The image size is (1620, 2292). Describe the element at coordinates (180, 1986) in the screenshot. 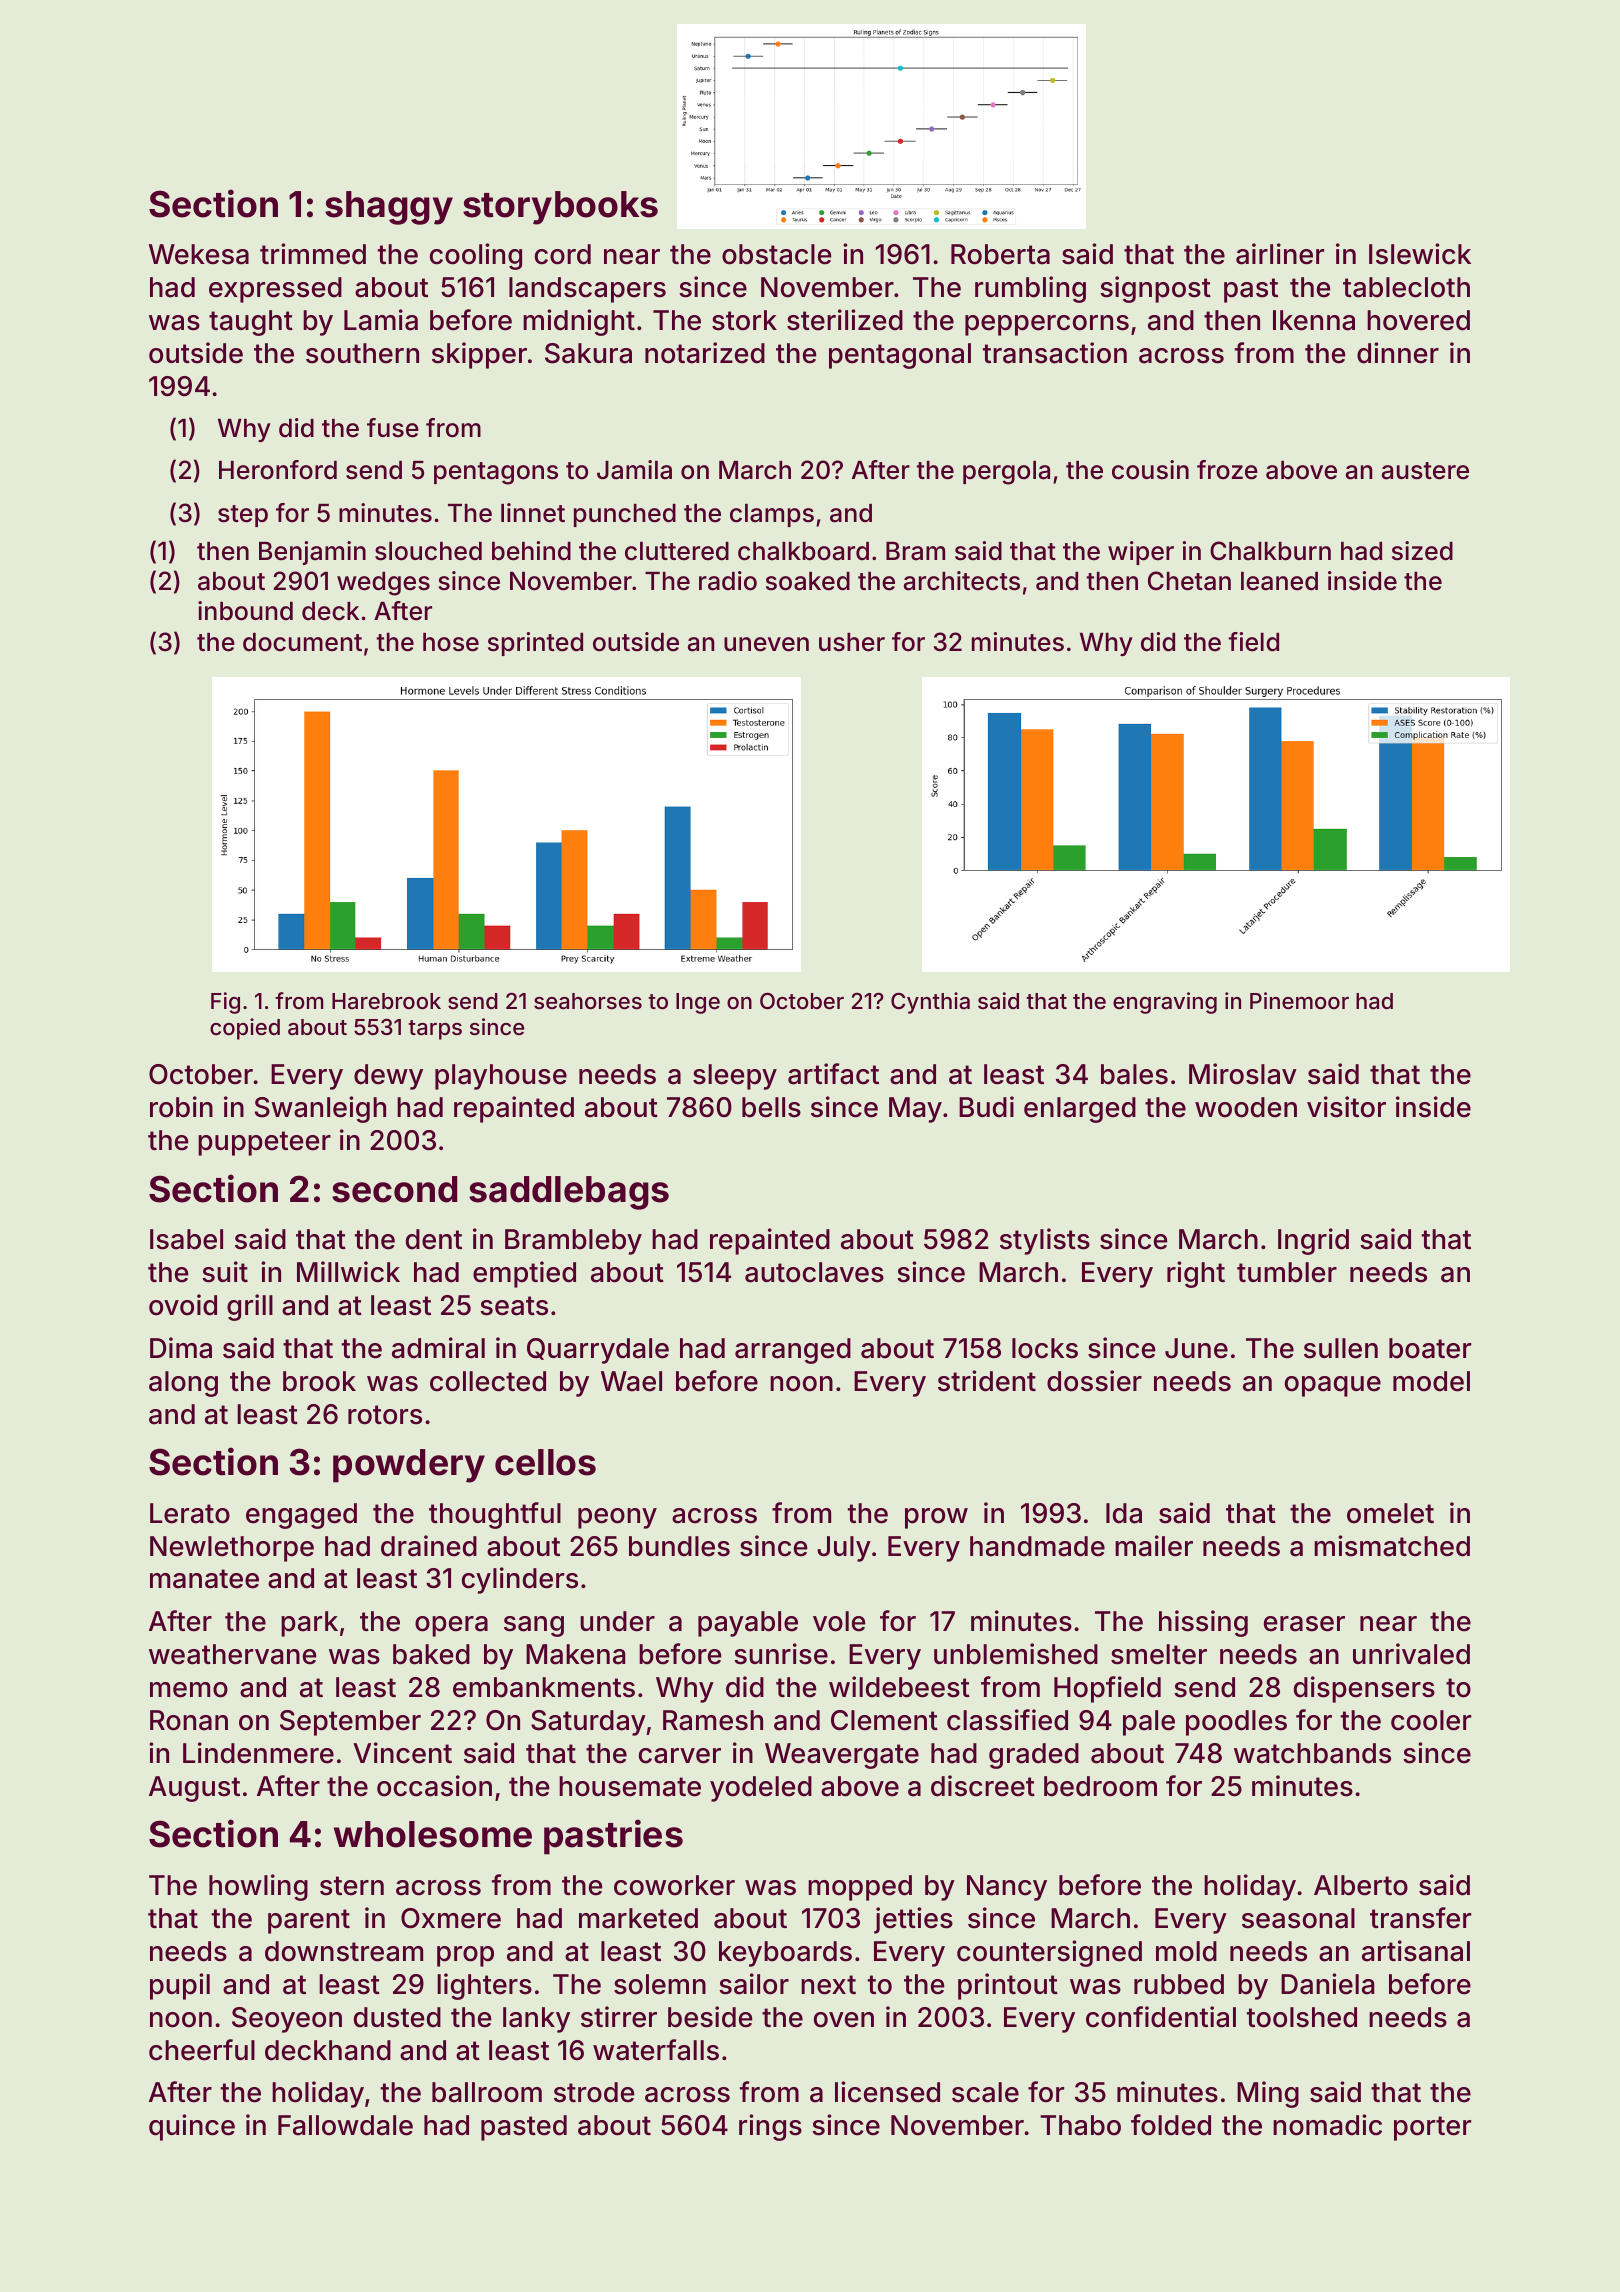

I see `pupil` at that location.
